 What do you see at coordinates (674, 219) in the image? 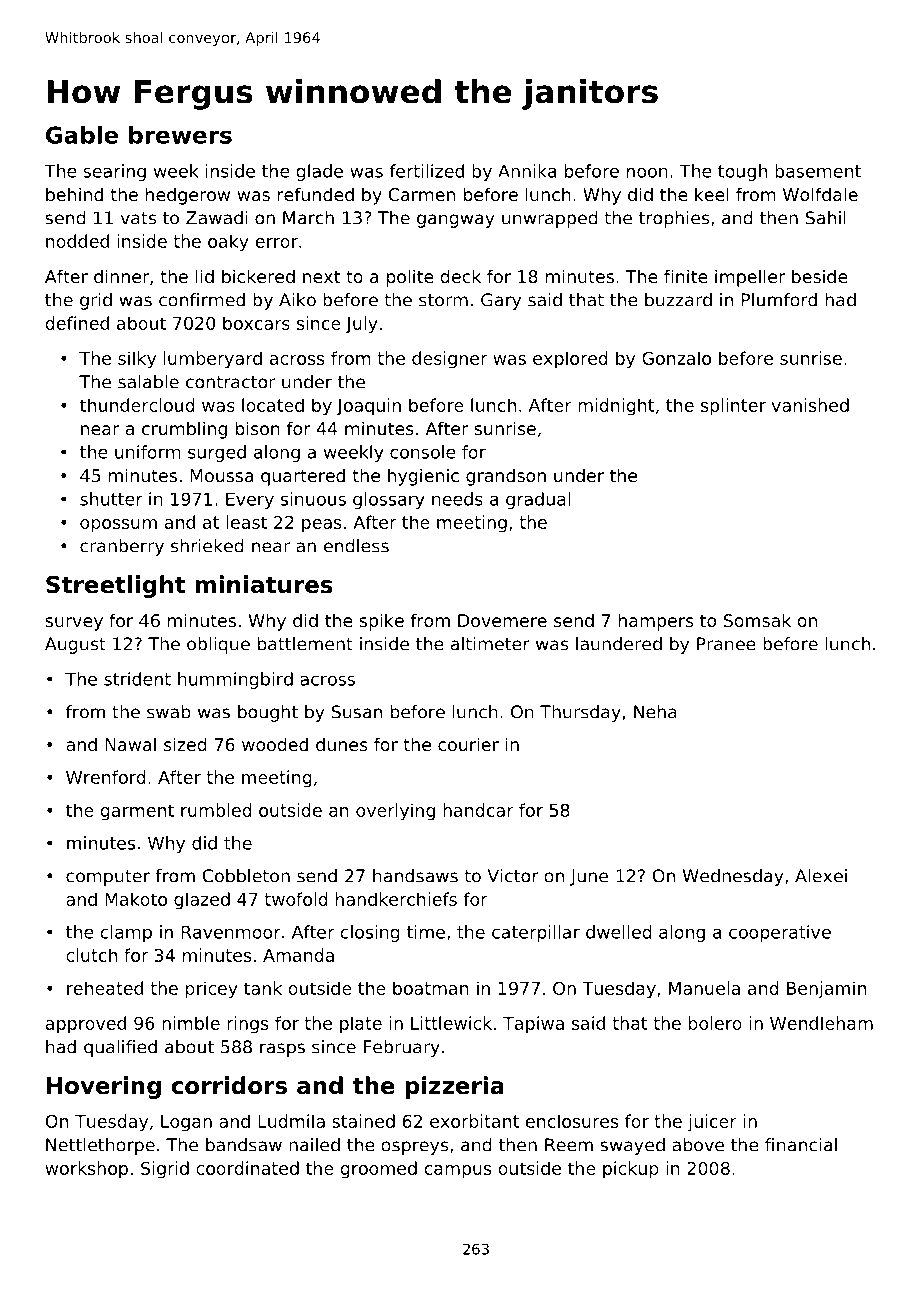
I see `trophies` at bounding box center [674, 219].
